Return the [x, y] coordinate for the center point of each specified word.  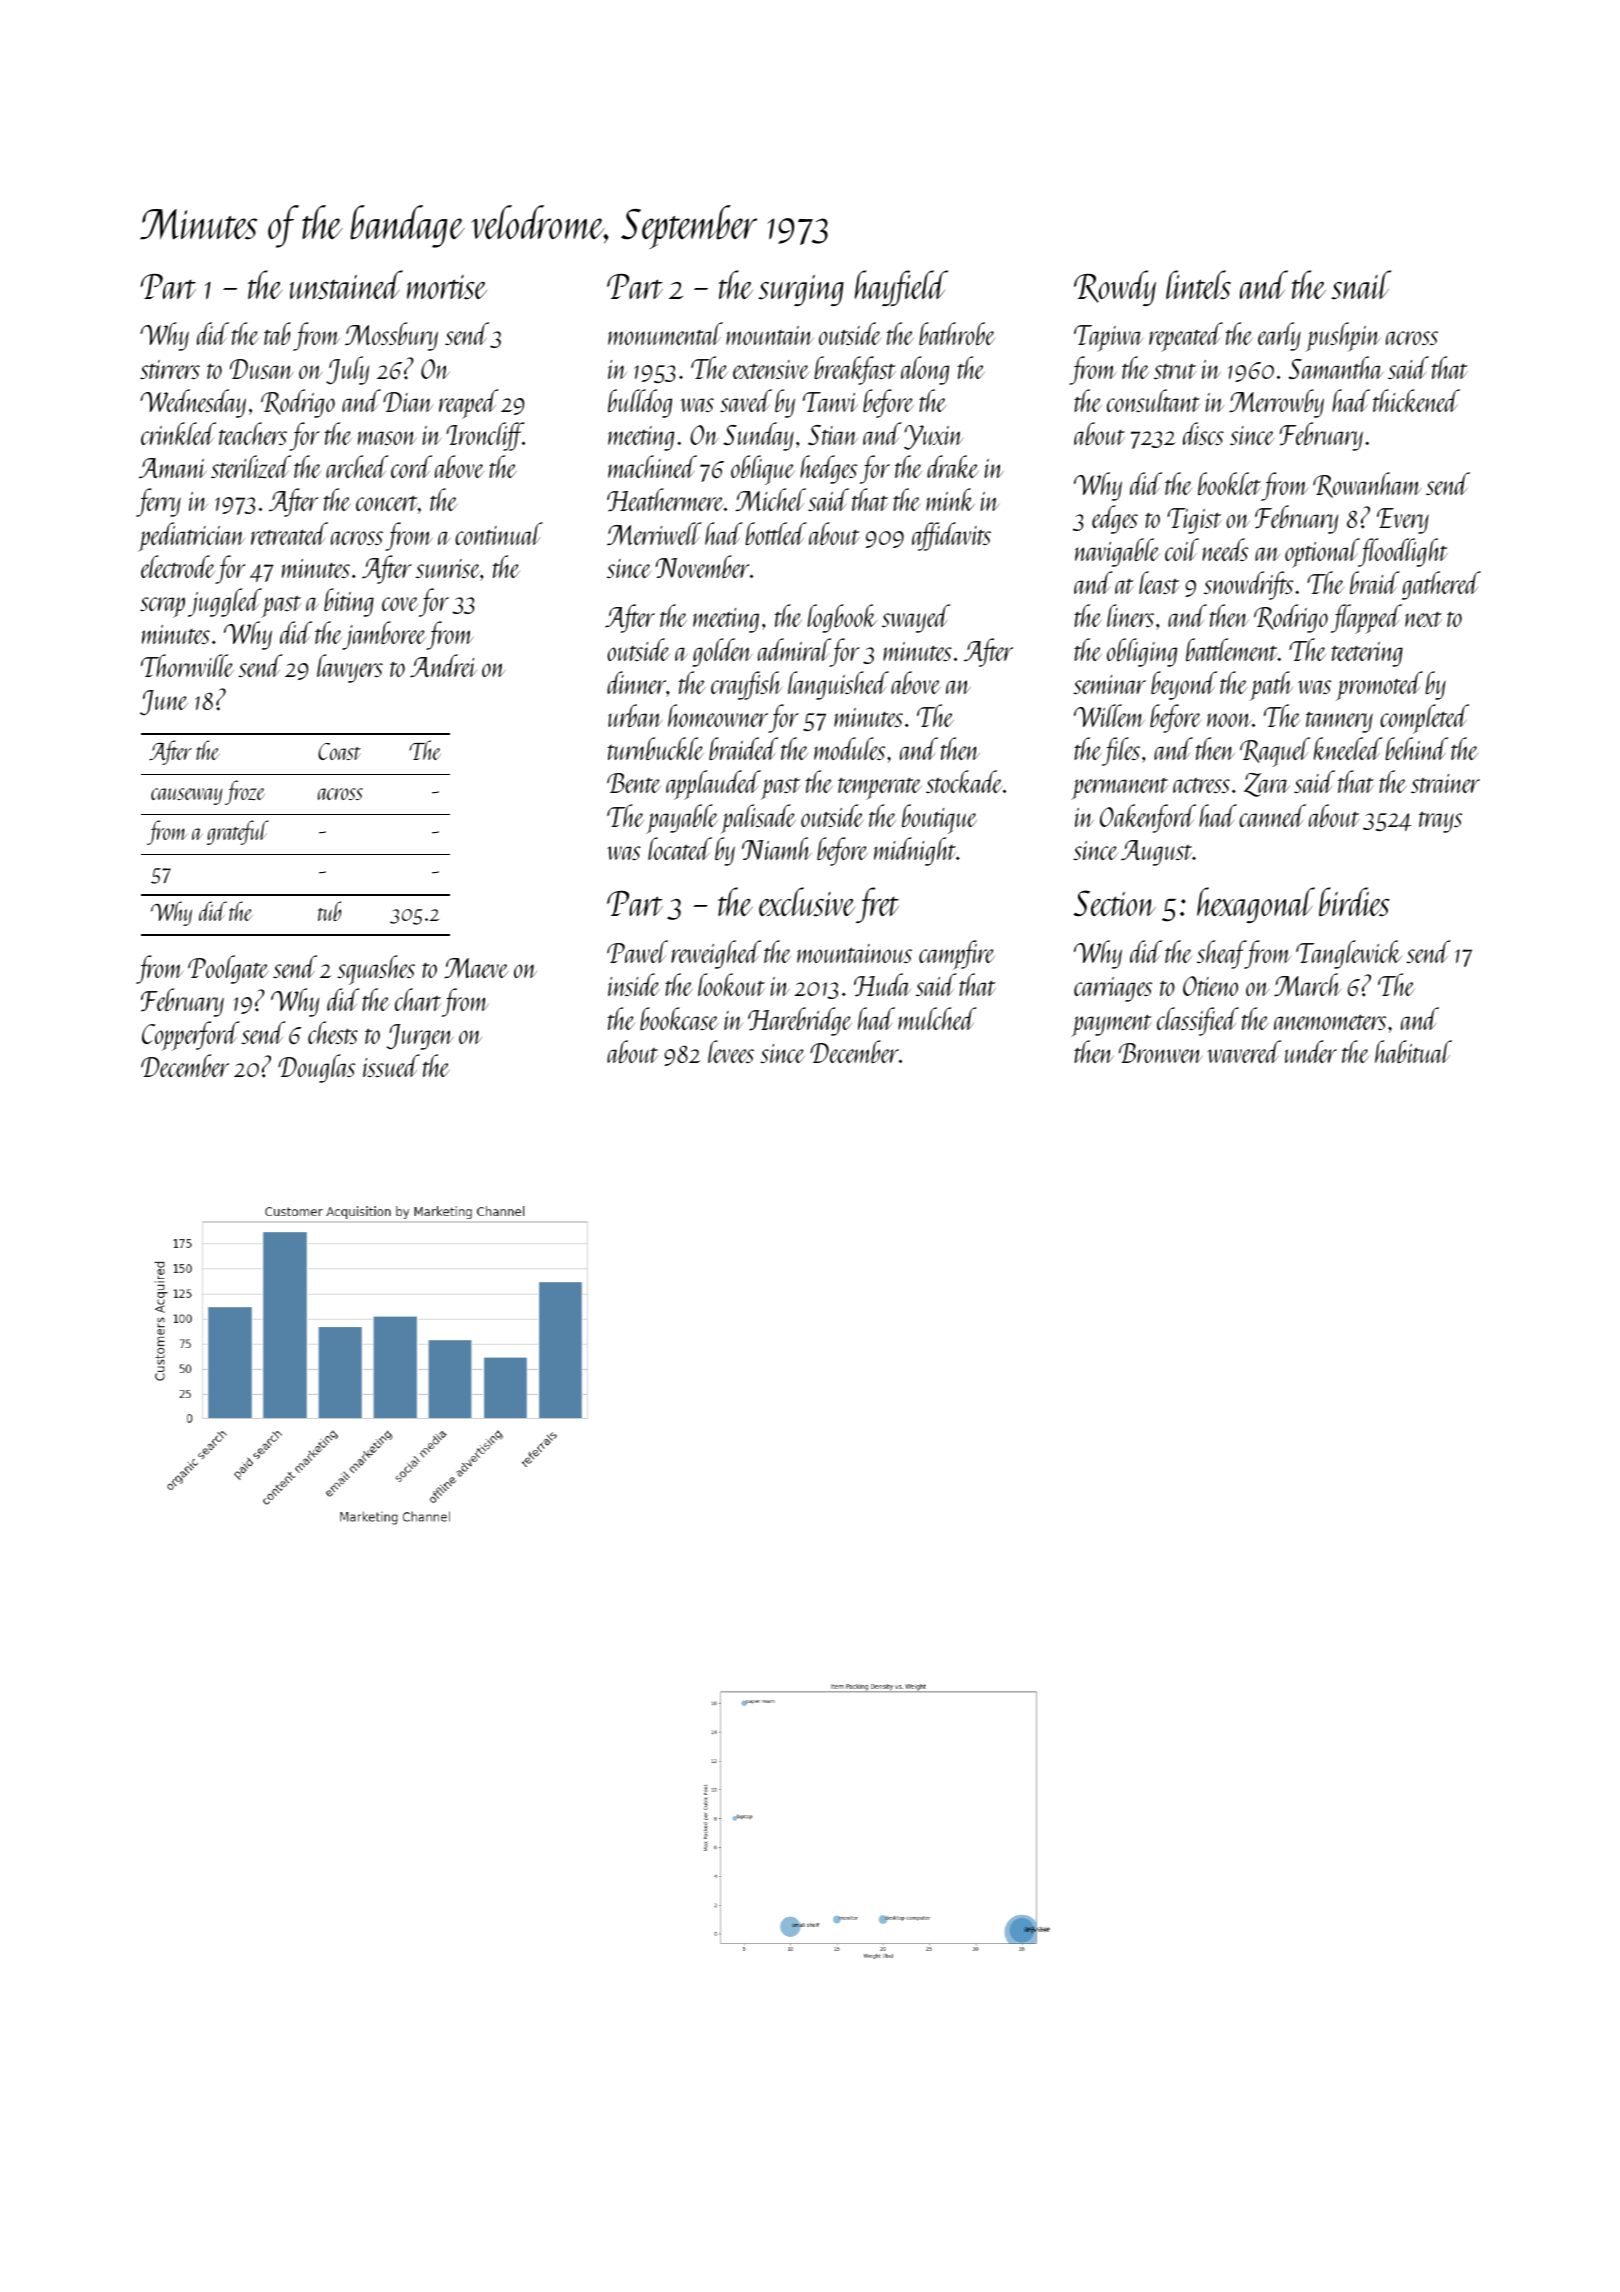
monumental [665, 333]
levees [731, 1051]
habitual [1413, 1051]
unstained [346, 284]
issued [391, 1065]
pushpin [1343, 337]
